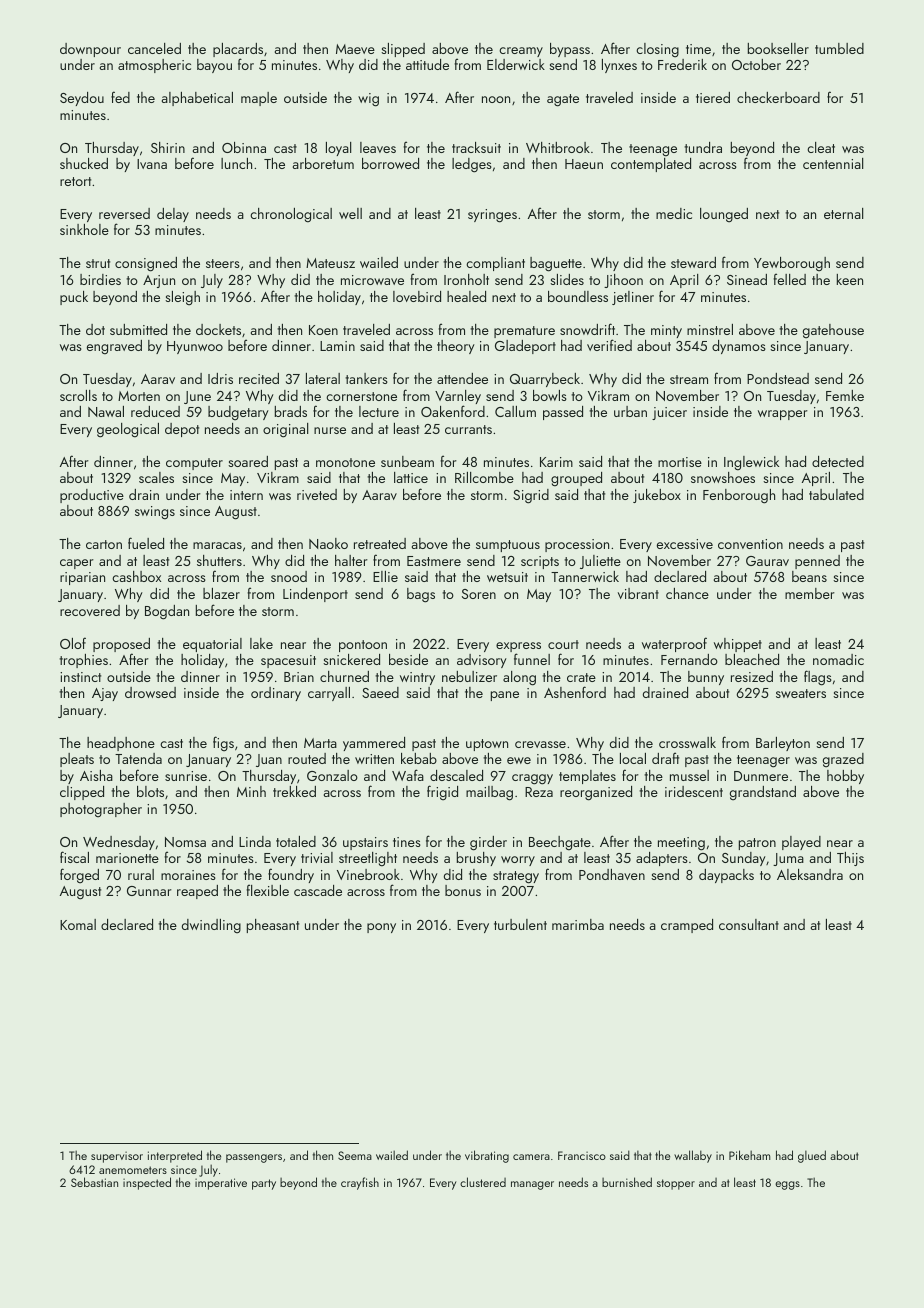 This image has height=1308, width=924. What do you see at coordinates (291, 215) in the image?
I see `chronological` at bounding box center [291, 215].
